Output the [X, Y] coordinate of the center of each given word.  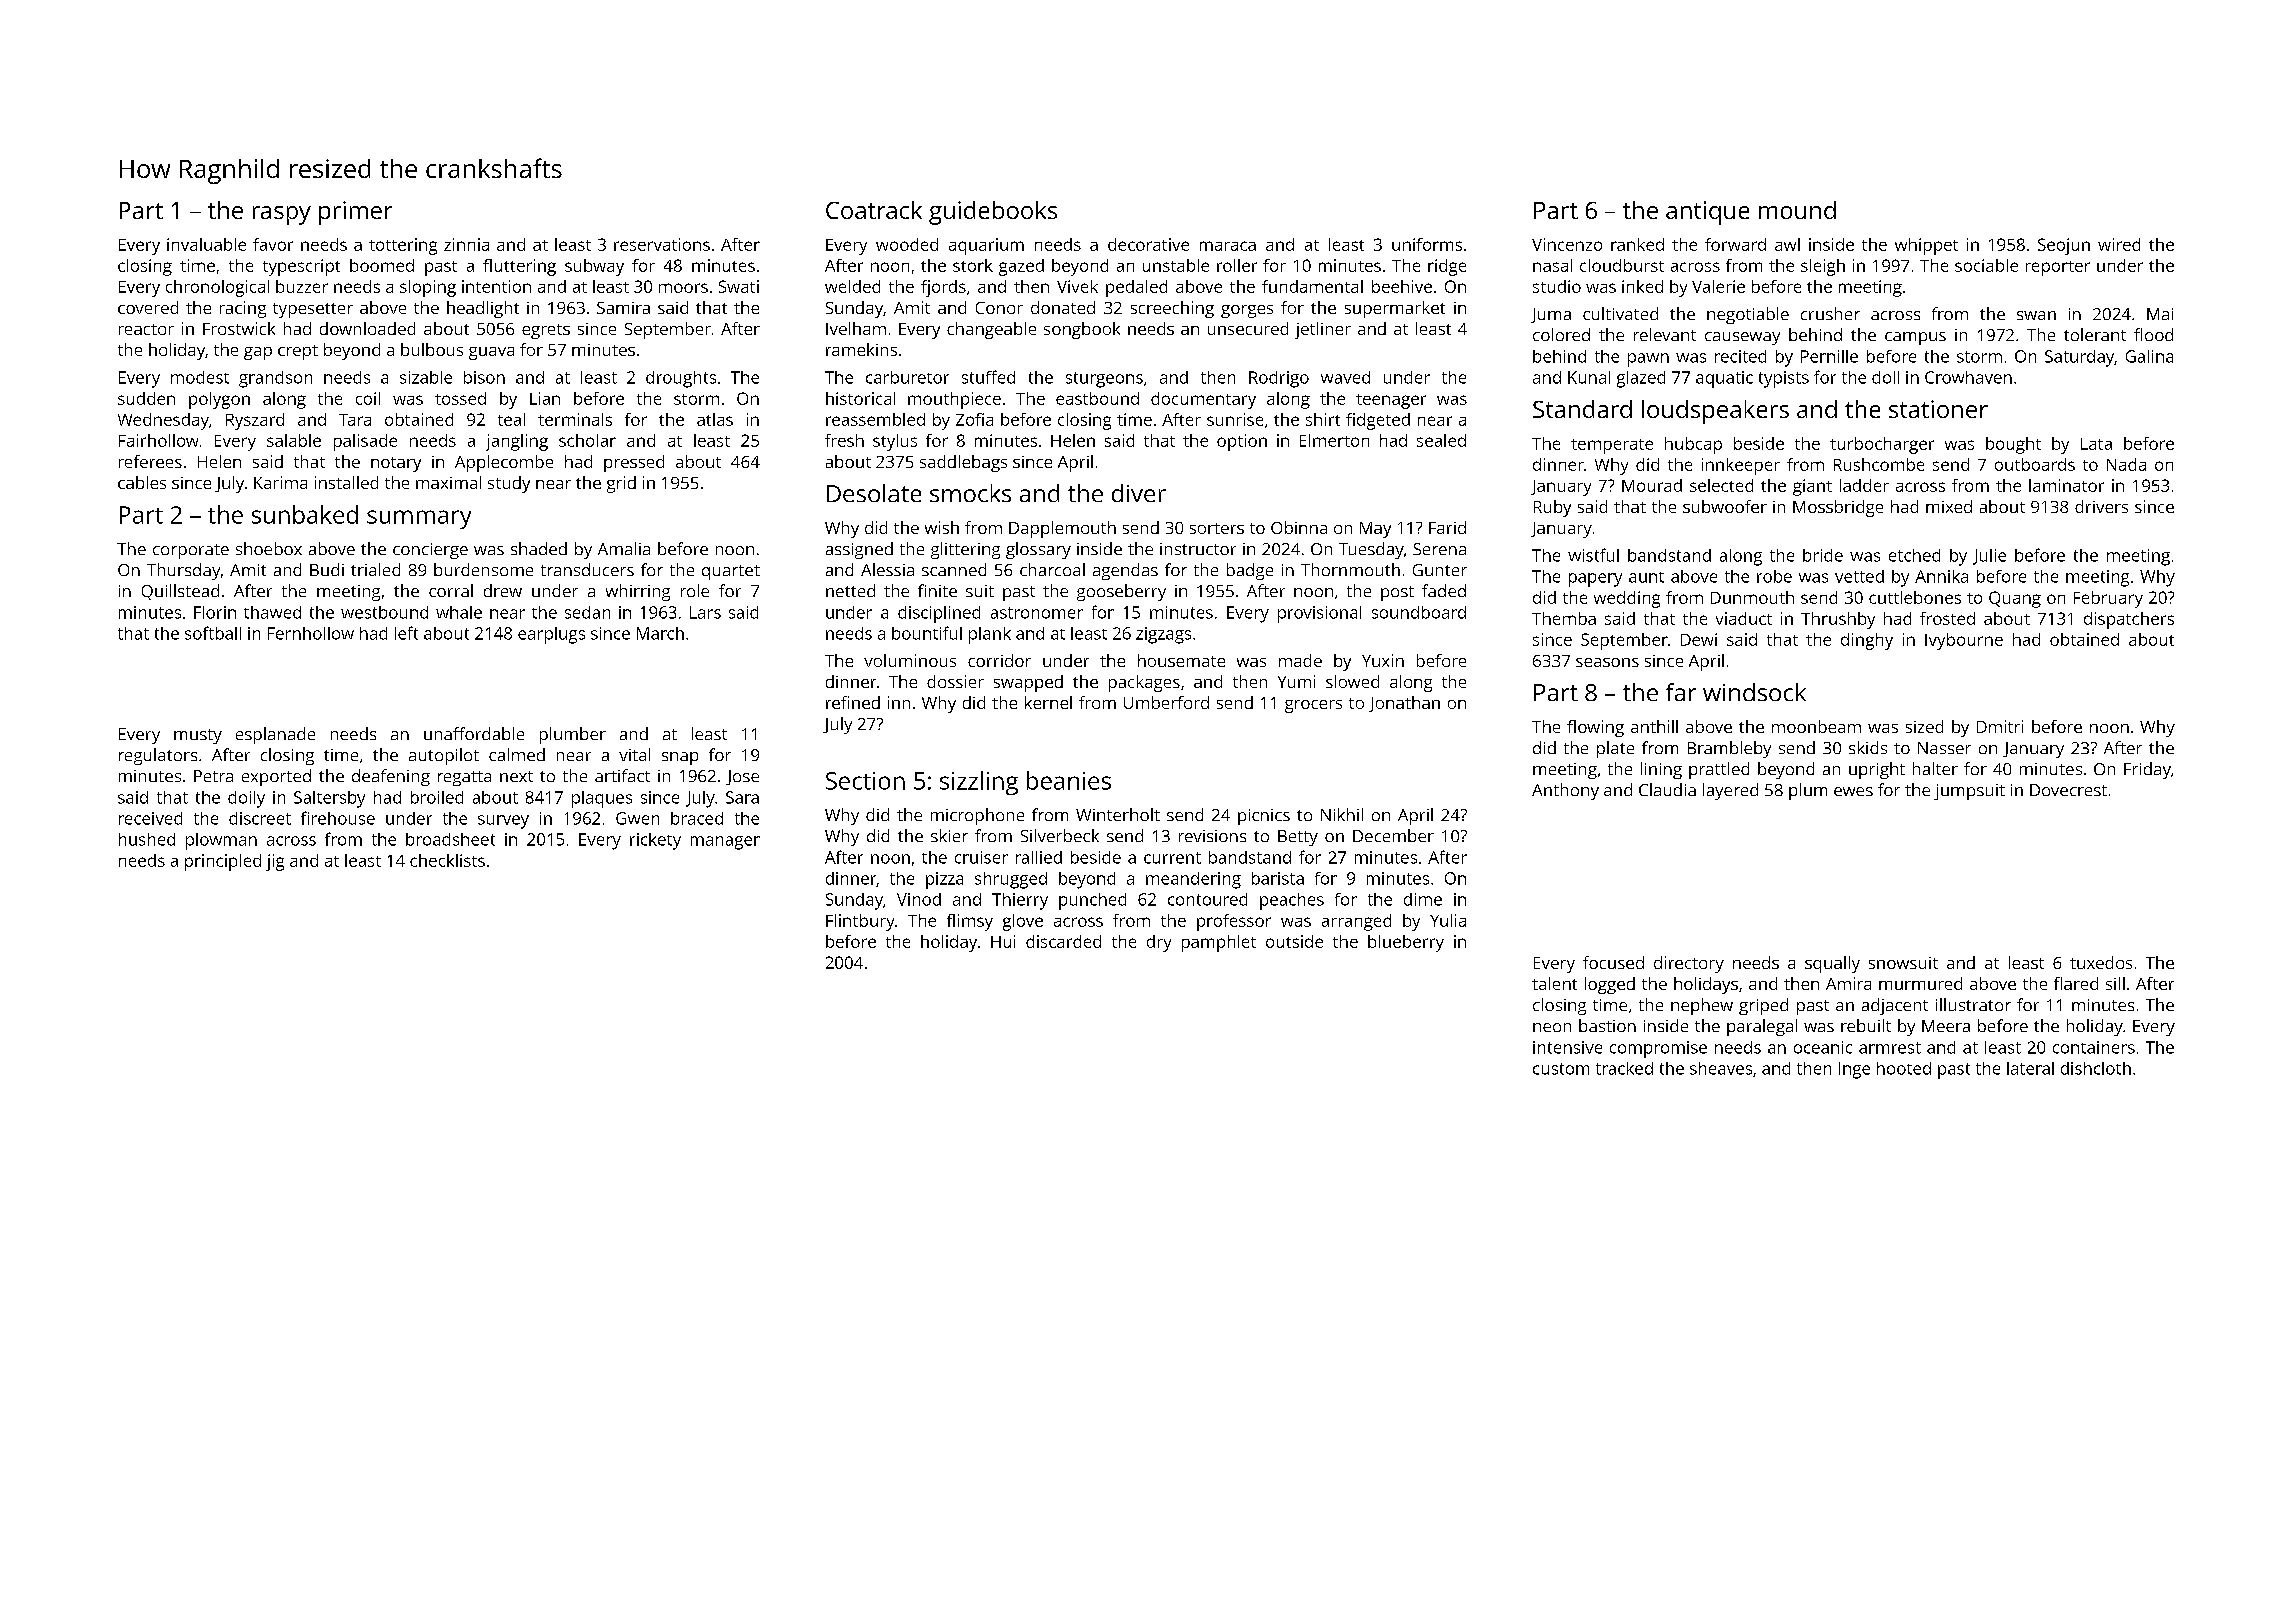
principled [223, 862]
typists [1784, 379]
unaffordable [474, 733]
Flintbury [860, 922]
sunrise [1235, 419]
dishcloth [2096, 1068]
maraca [1228, 246]
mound [1797, 210]
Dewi [1699, 639]
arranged [1356, 922]
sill [2115, 983]
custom [1561, 1069]
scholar [587, 440]
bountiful [927, 633]
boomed [382, 265]
